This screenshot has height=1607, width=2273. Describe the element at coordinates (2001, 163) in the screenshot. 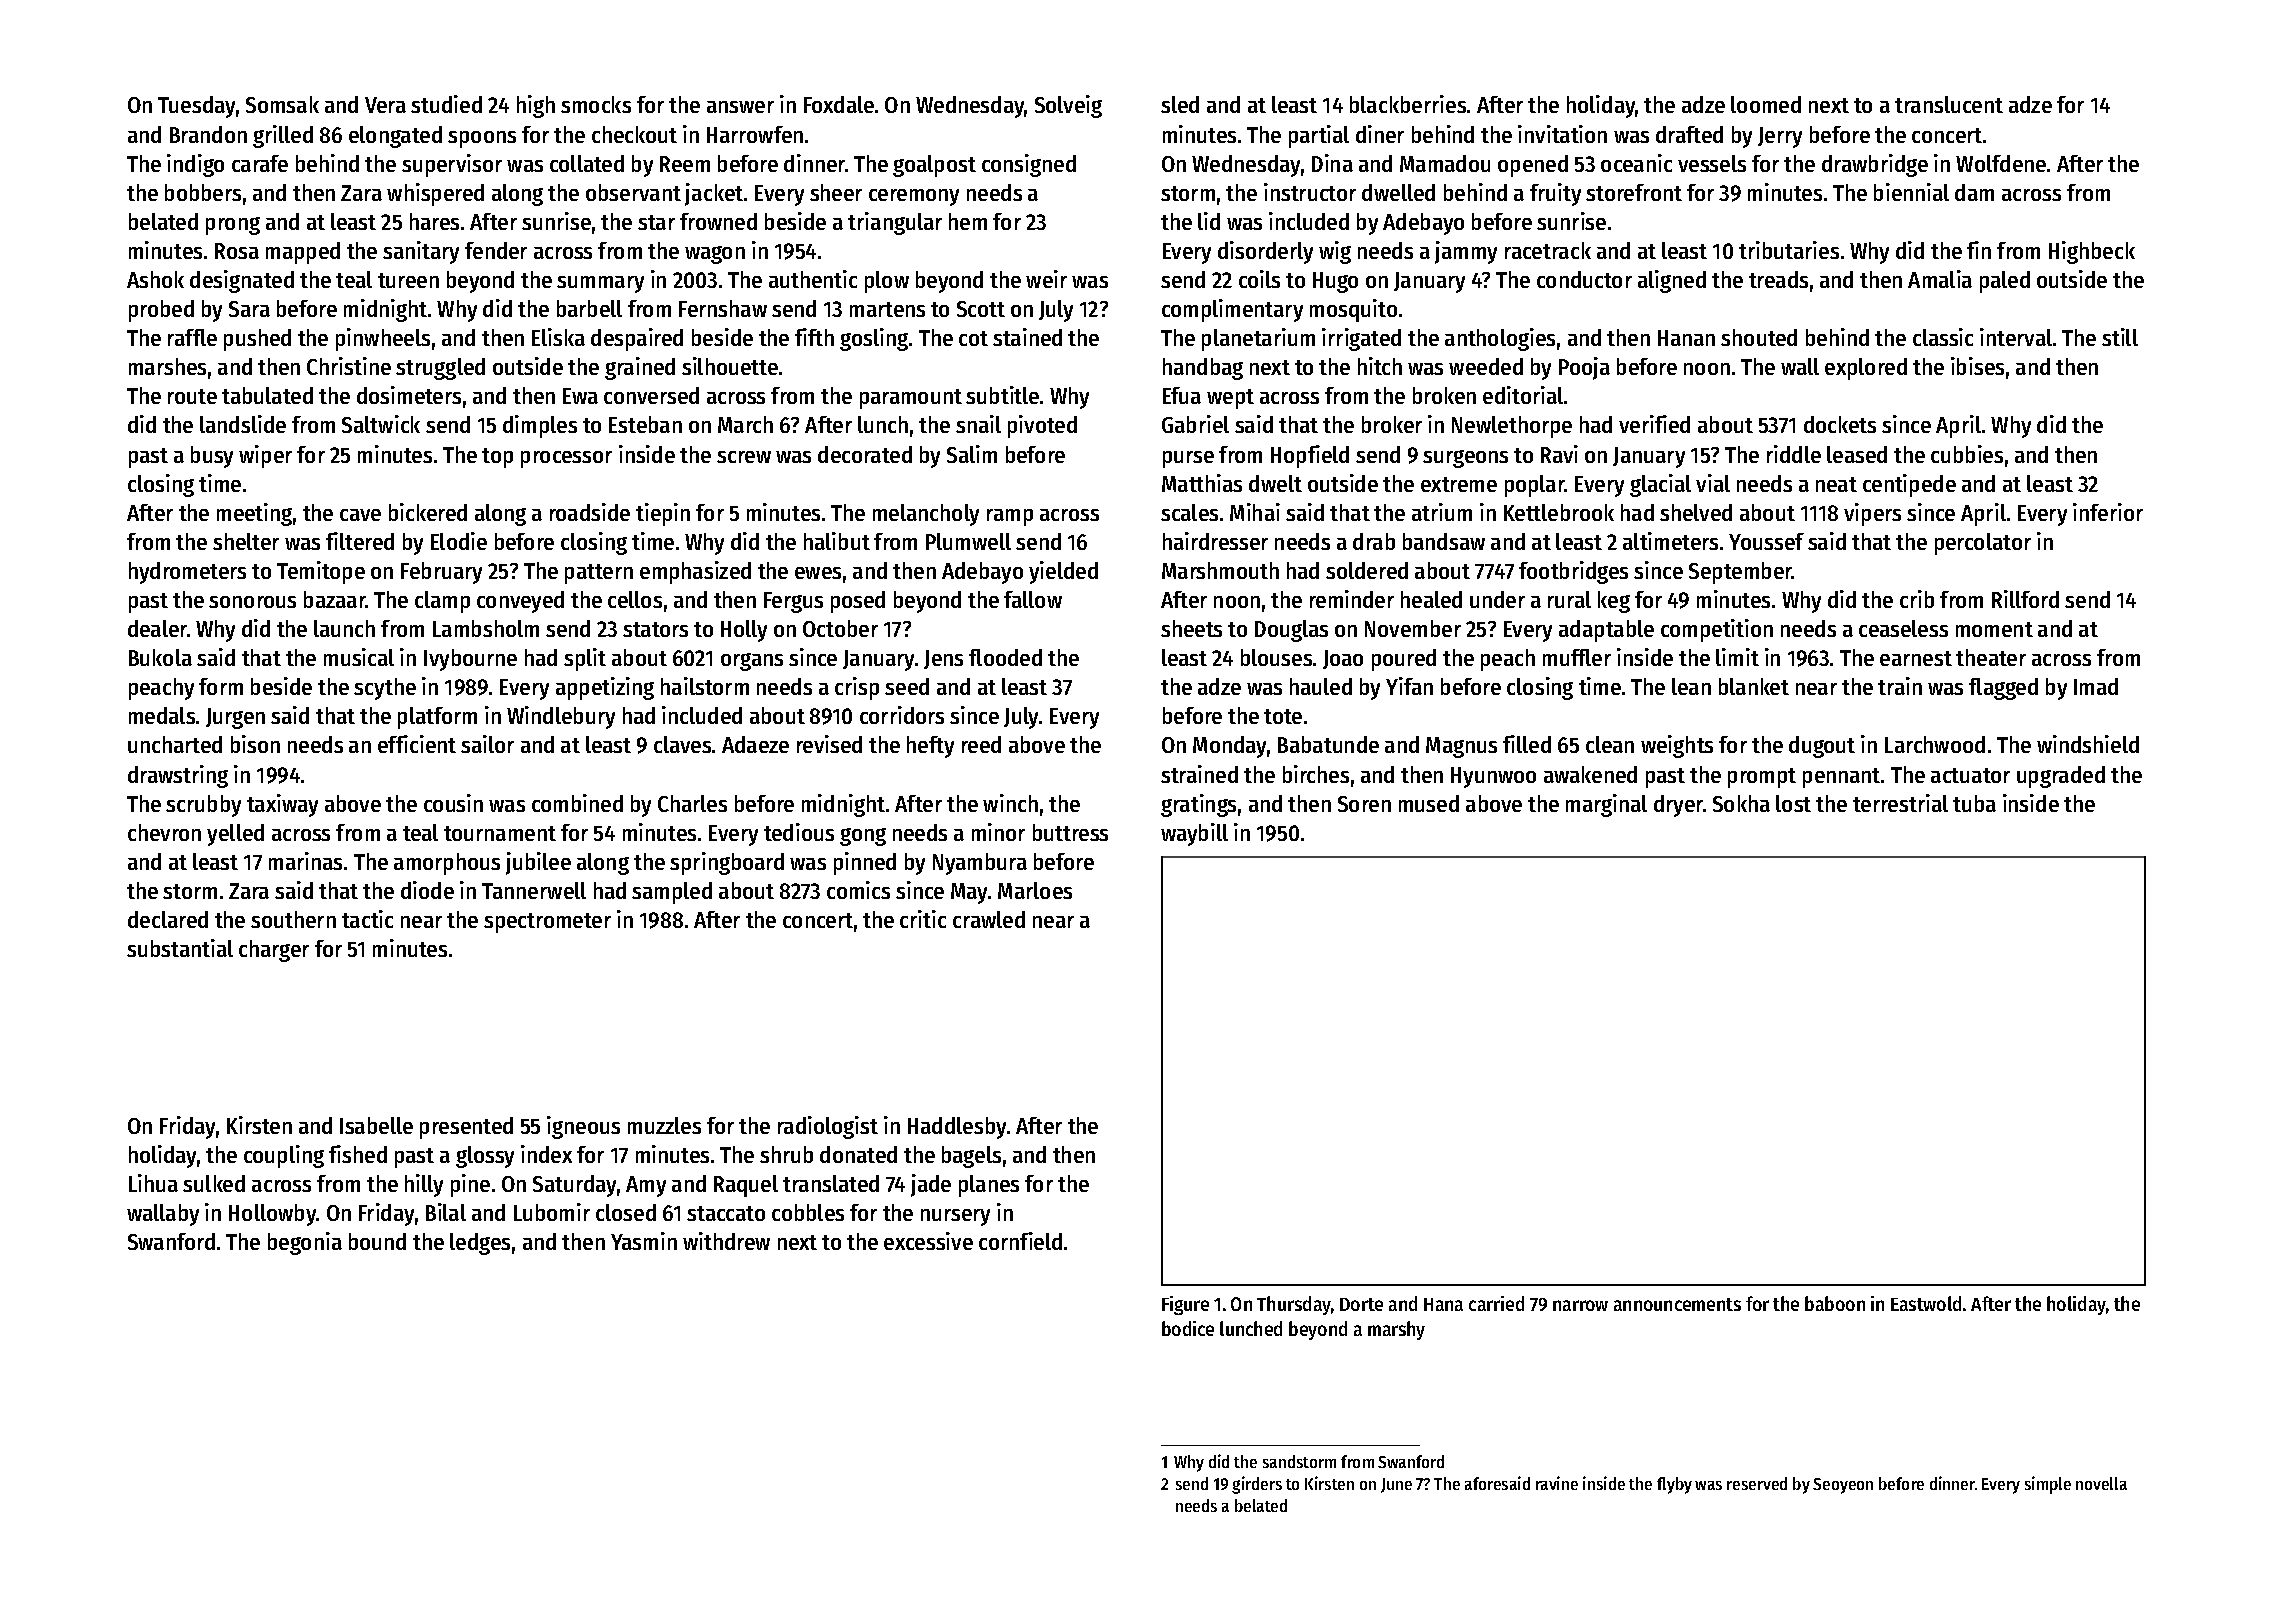

I see `Wolfdene` at that location.
